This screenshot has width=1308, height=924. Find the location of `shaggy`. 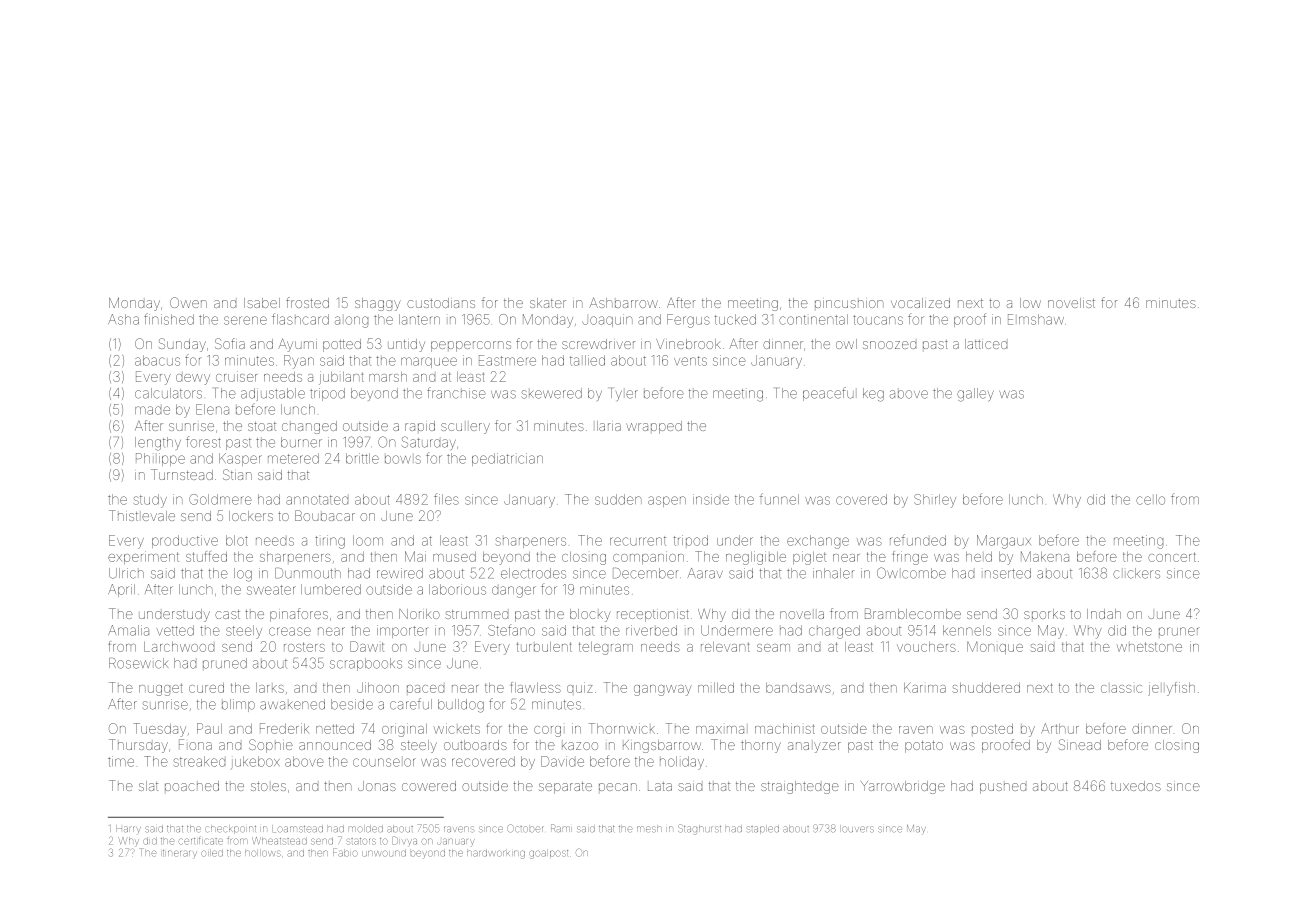

shaggy is located at coordinates (378, 304).
